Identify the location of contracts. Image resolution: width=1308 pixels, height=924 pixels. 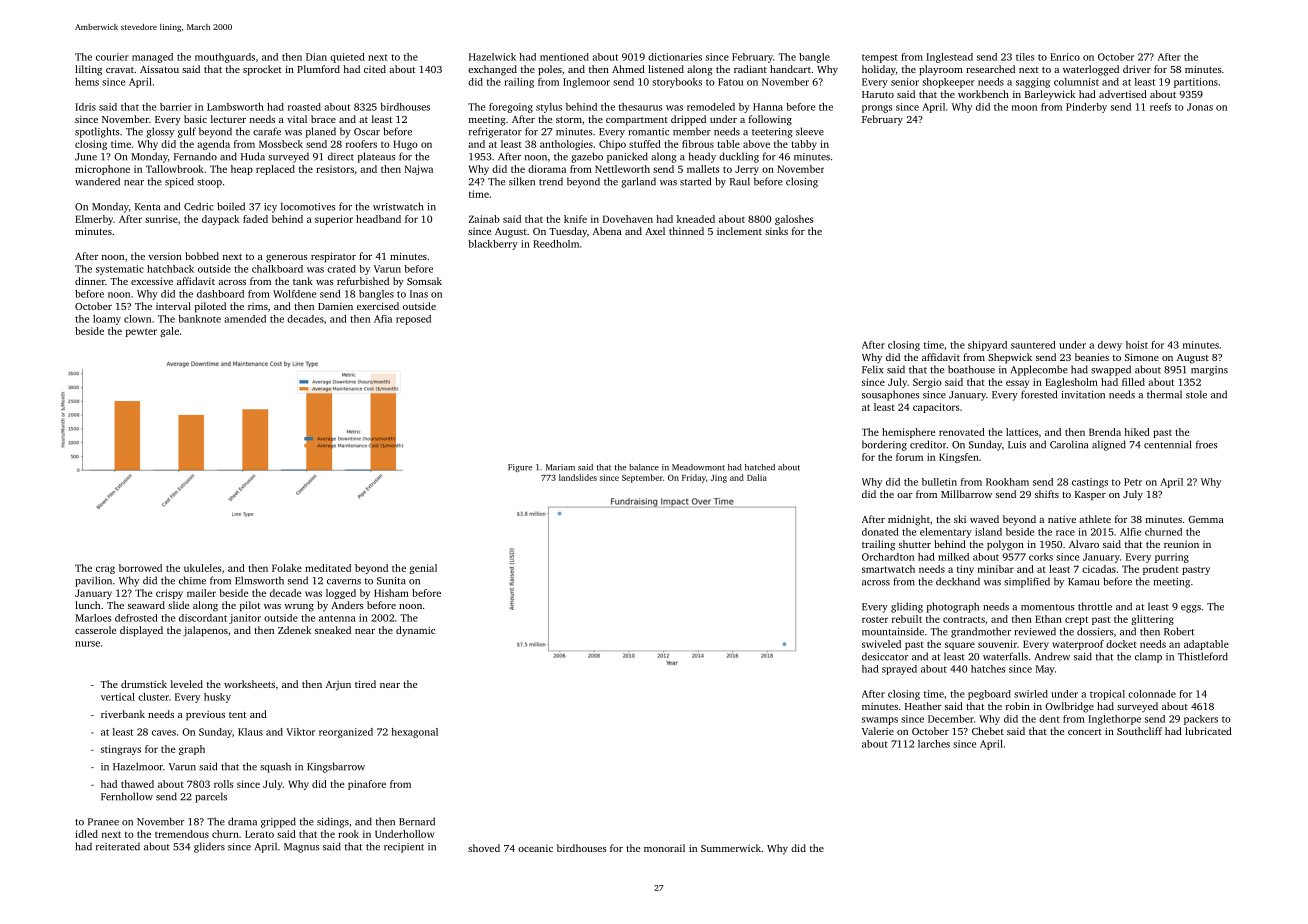
(964, 619).
